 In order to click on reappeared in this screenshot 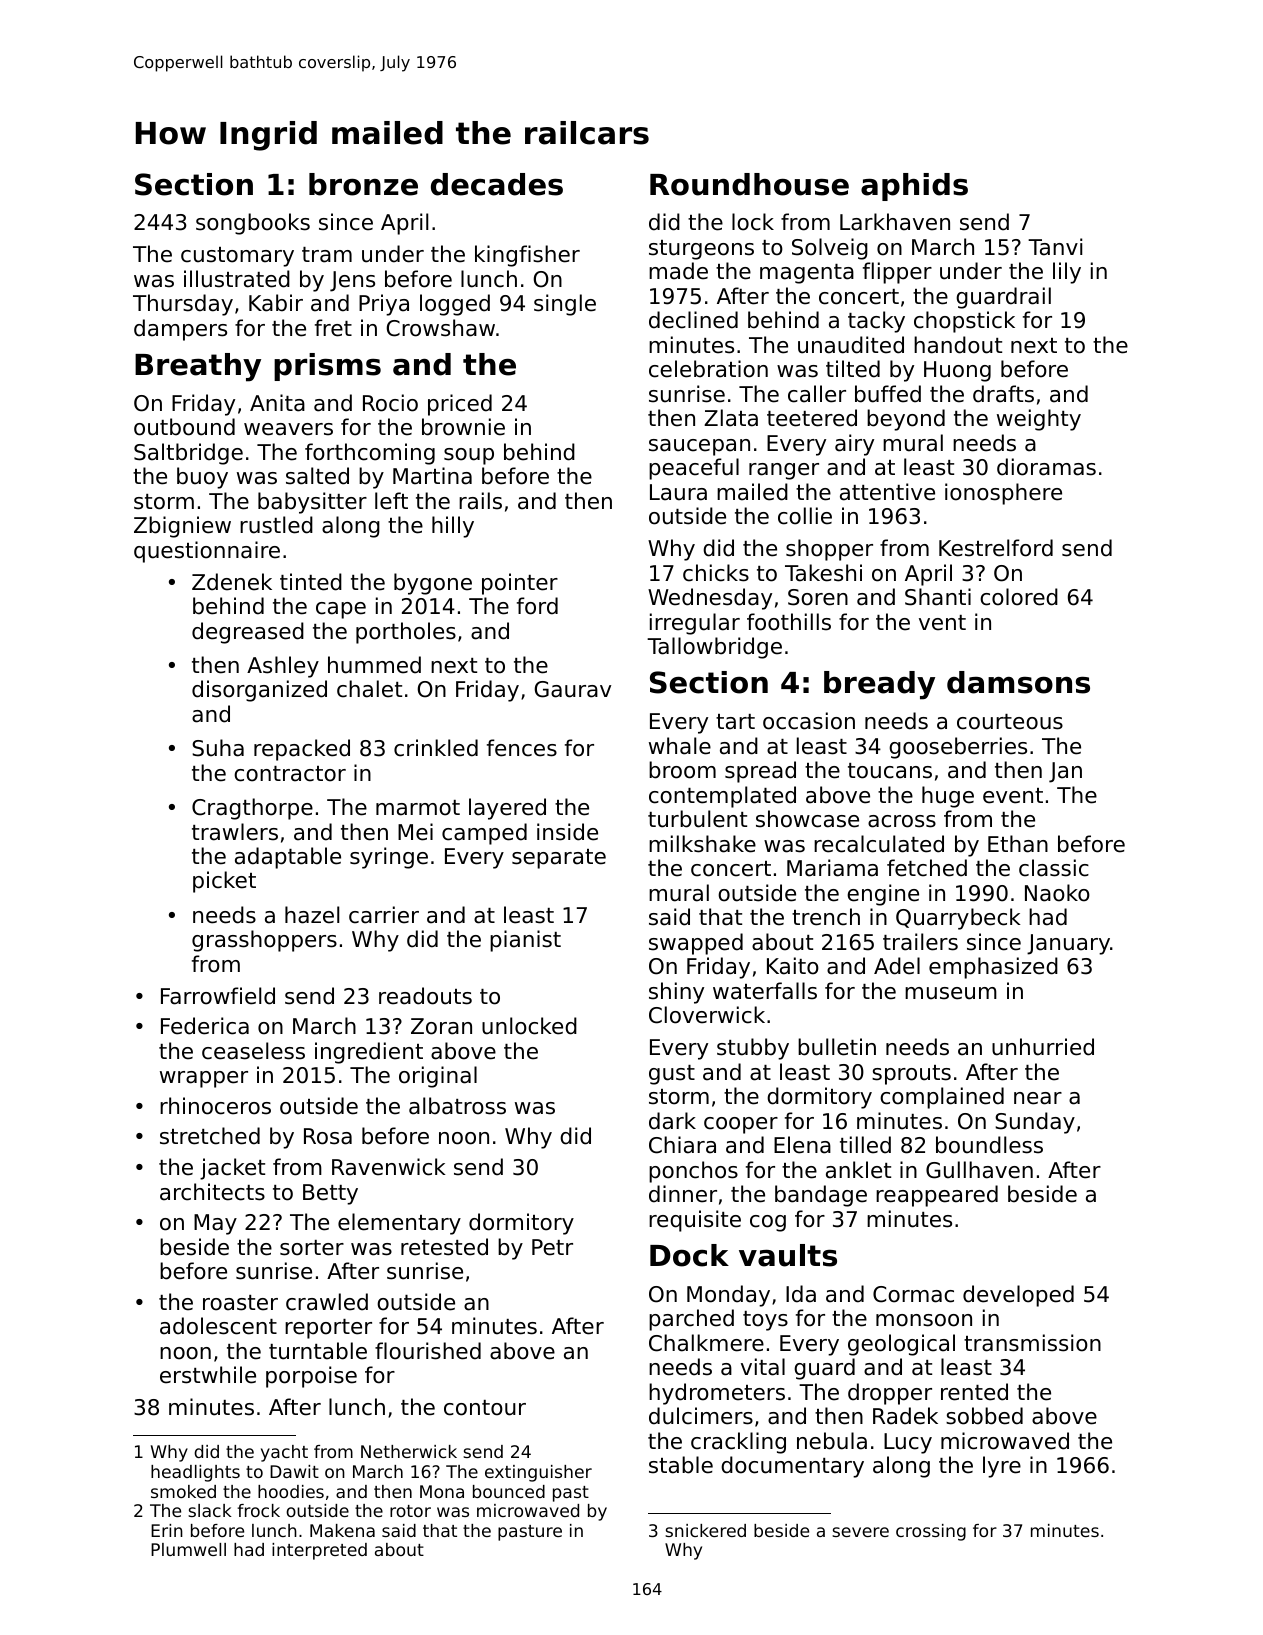, I will do `click(937, 1196)`.
